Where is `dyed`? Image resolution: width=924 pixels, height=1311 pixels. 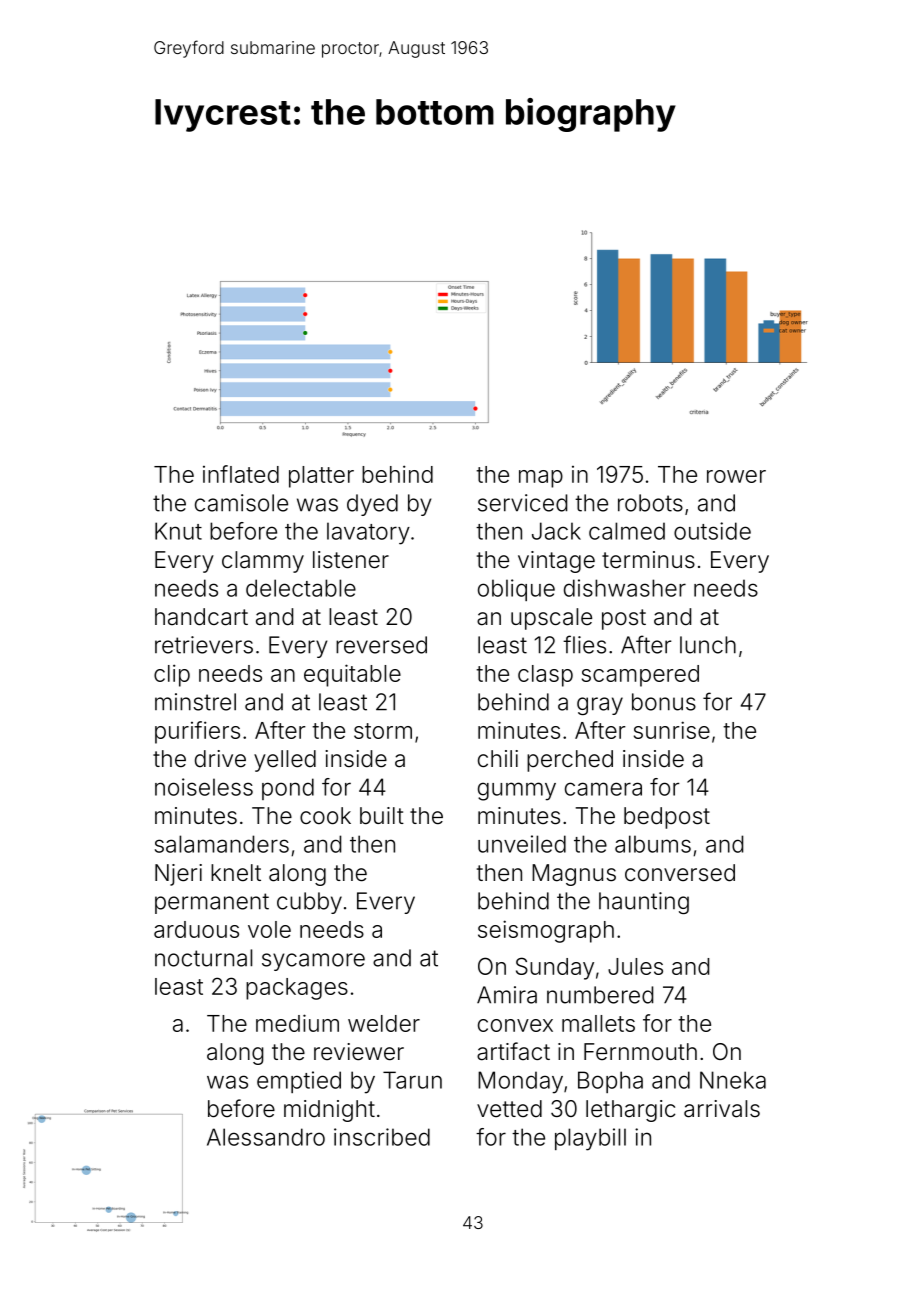
dyed is located at coordinates (372, 505).
